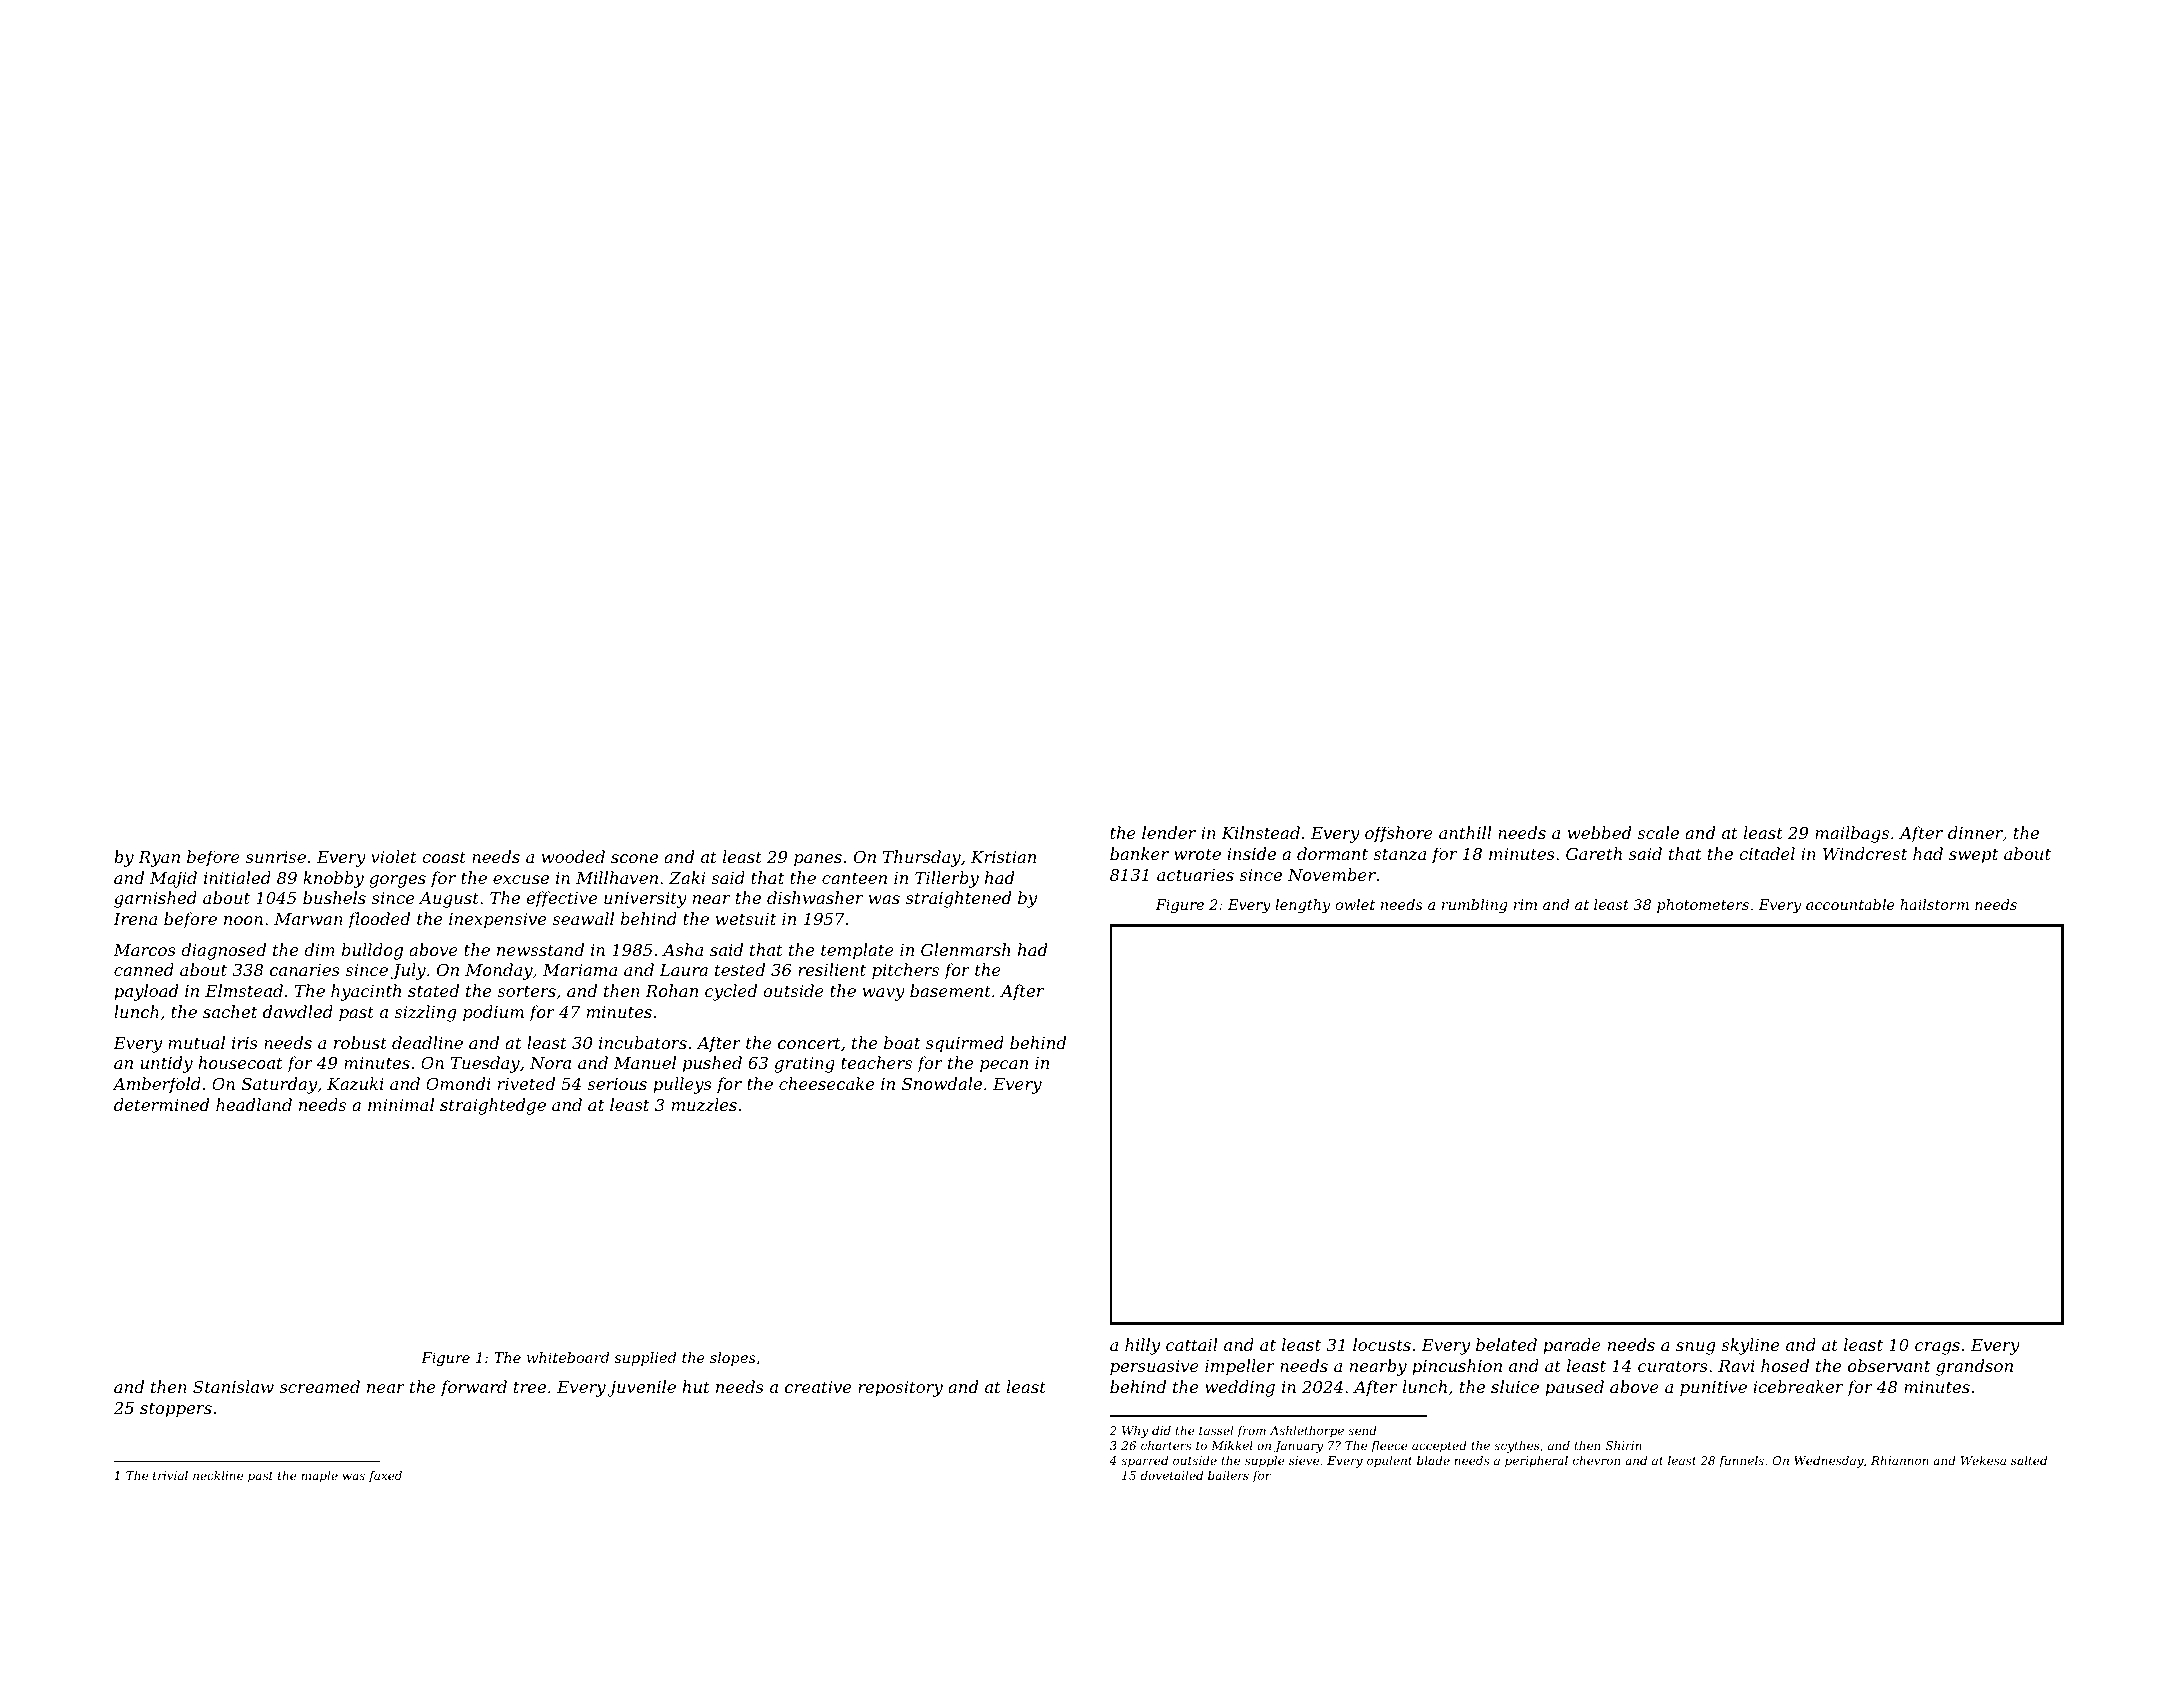  What do you see at coordinates (1750, 1346) in the screenshot?
I see `skyline` at bounding box center [1750, 1346].
